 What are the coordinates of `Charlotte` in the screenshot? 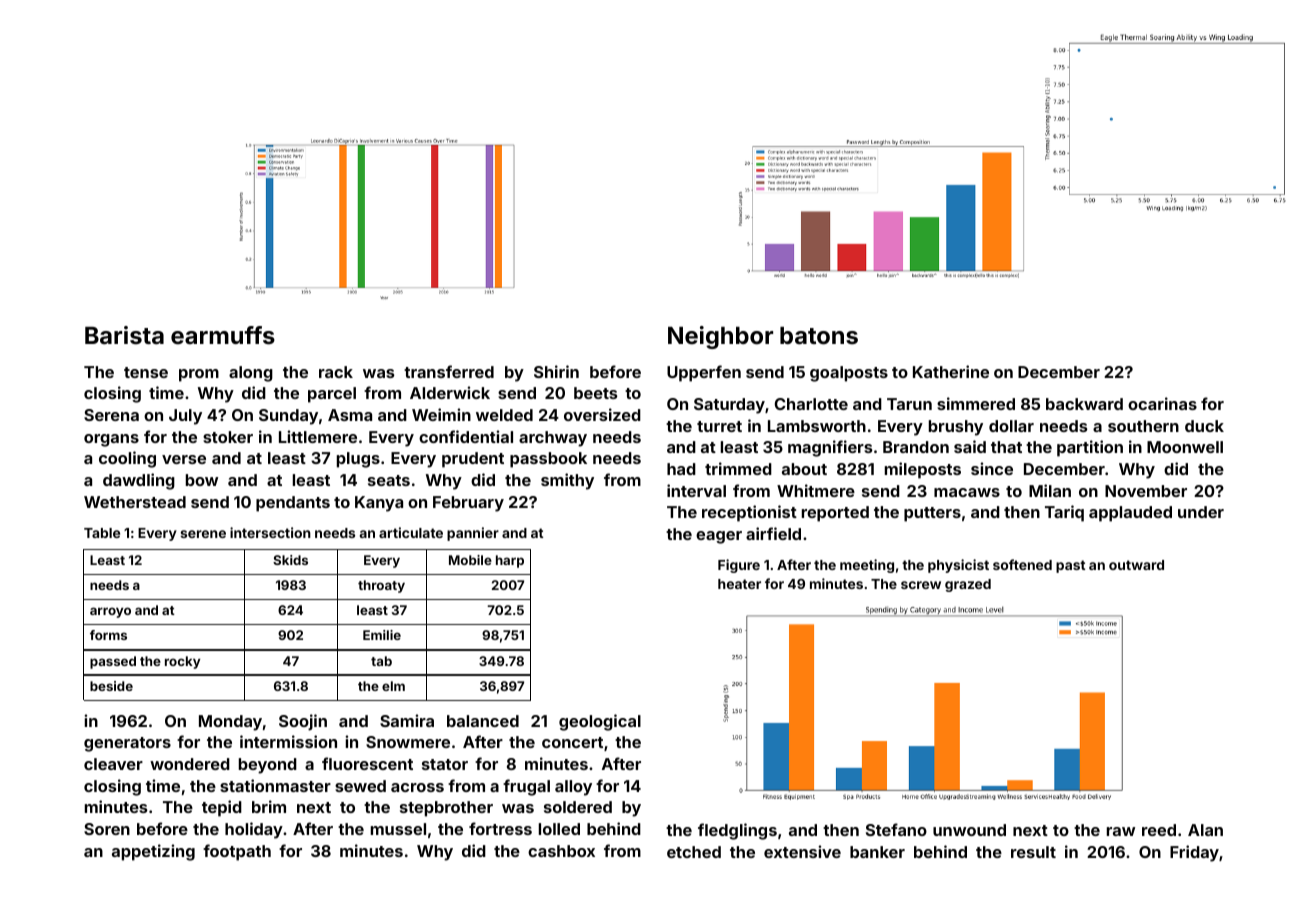 It's located at (811, 404).
